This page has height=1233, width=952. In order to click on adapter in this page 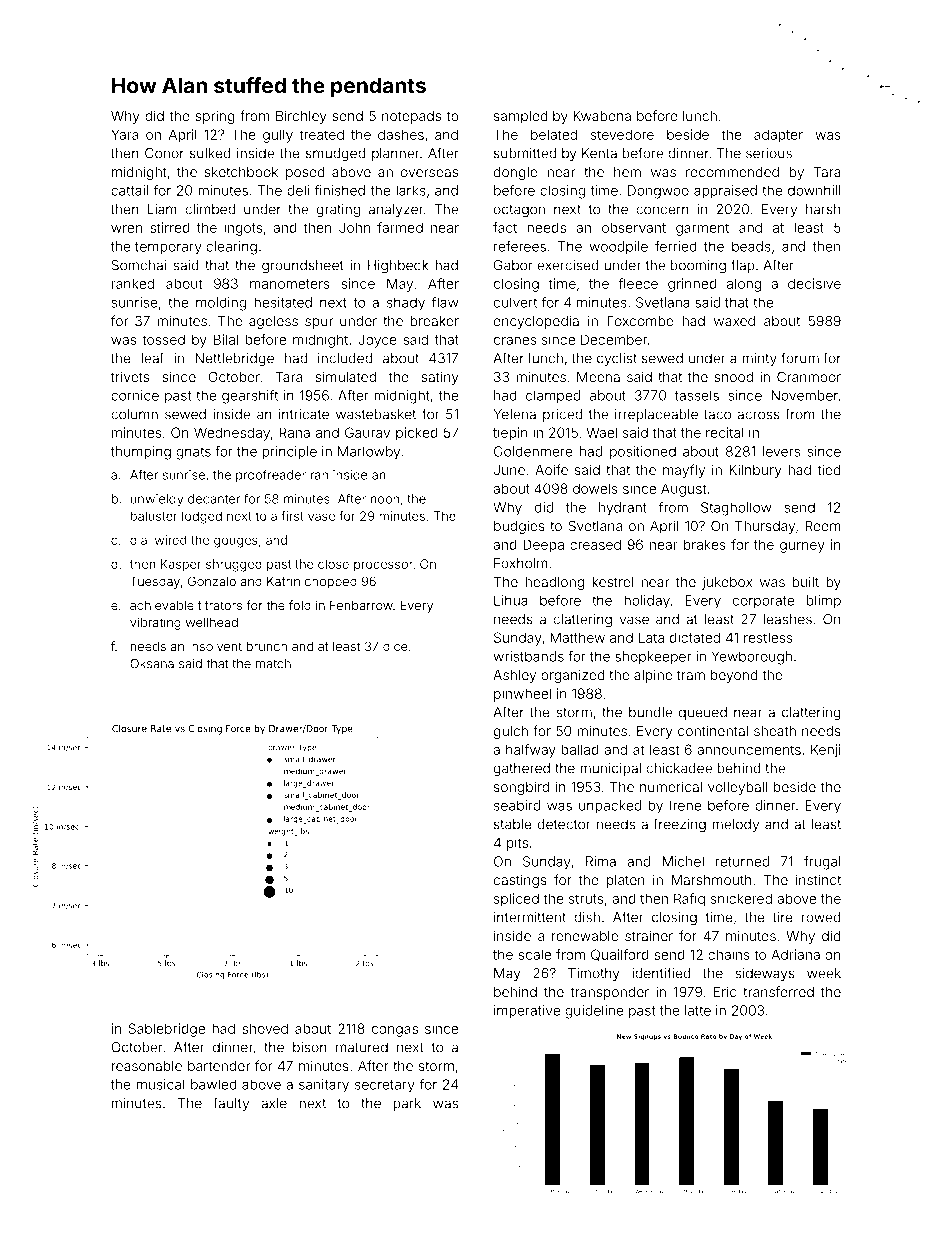, I will do `click(778, 136)`.
